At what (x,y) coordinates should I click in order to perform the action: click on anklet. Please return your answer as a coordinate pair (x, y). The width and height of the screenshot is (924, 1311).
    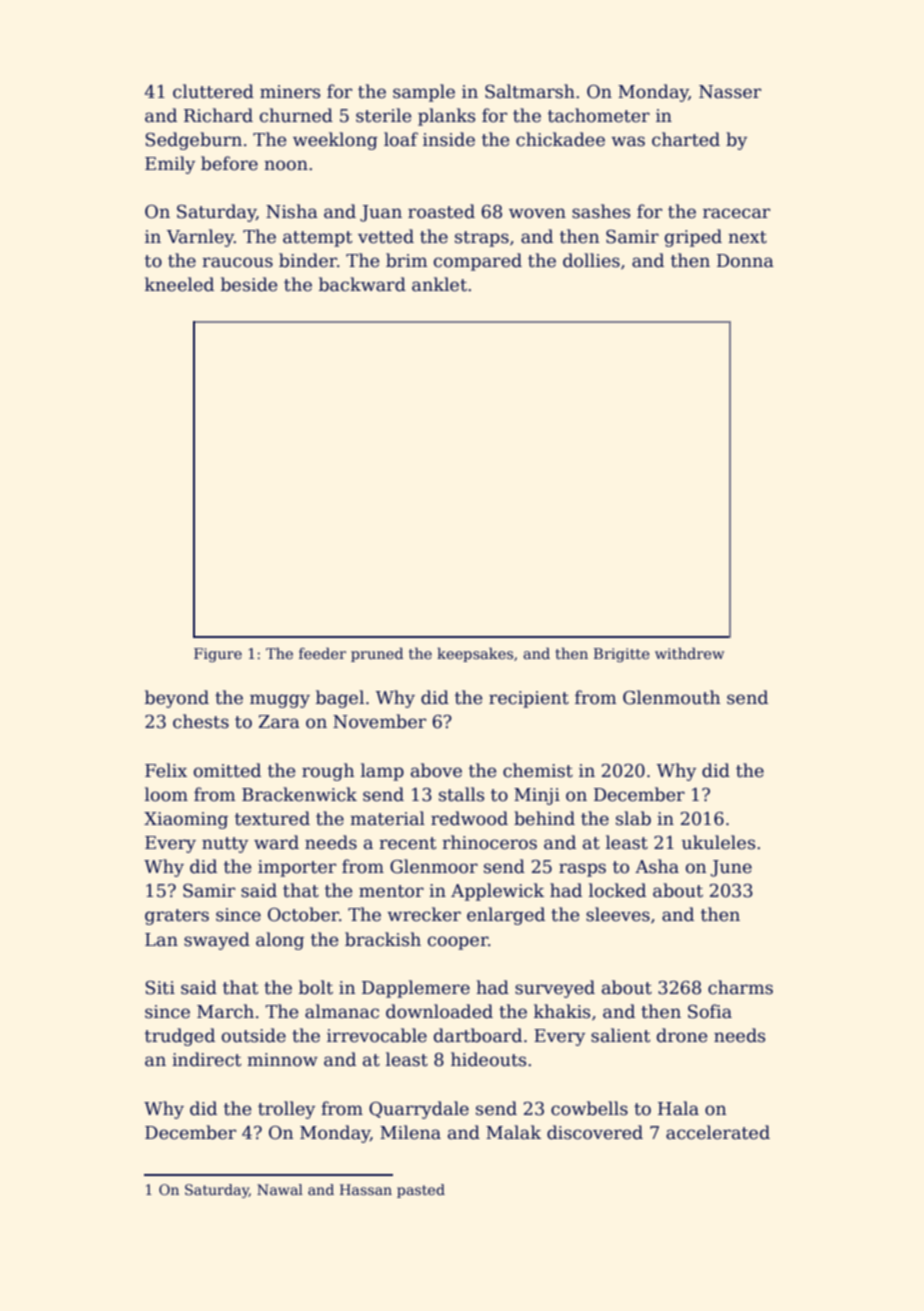
    Looking at the image, I should click on (439, 284).
